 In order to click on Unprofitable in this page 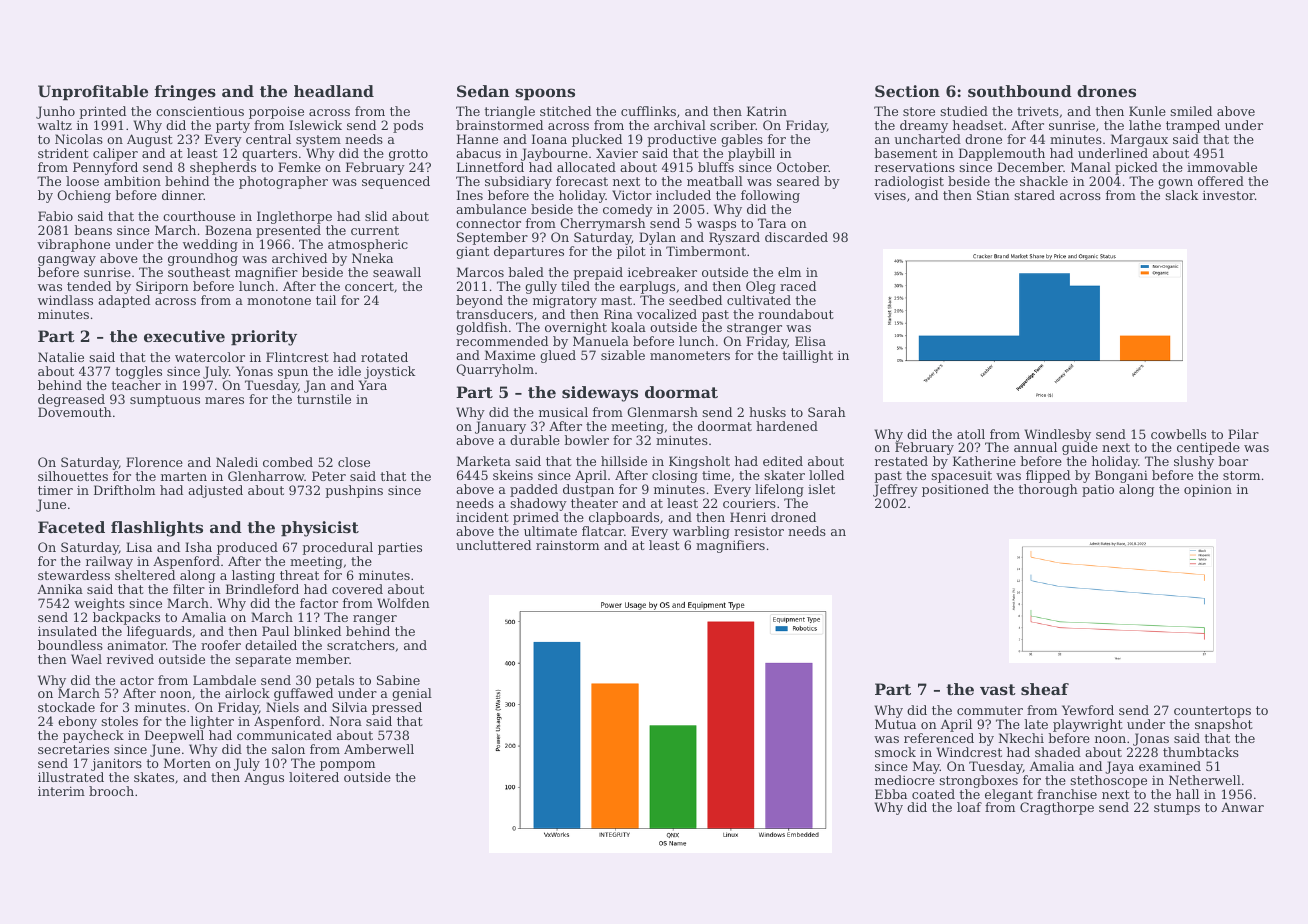, I will do `click(93, 93)`.
